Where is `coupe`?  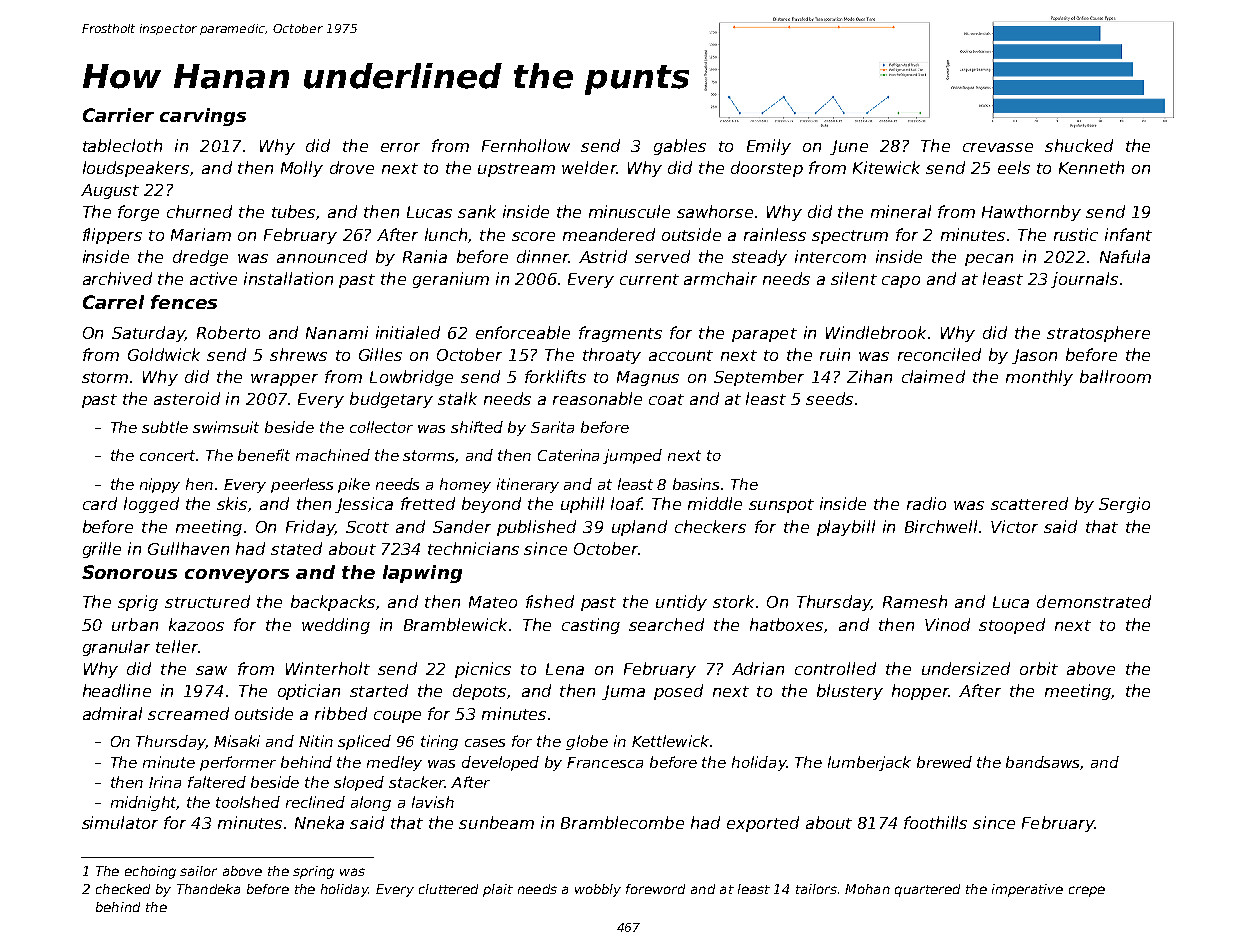
coupe is located at coordinates (397, 717).
